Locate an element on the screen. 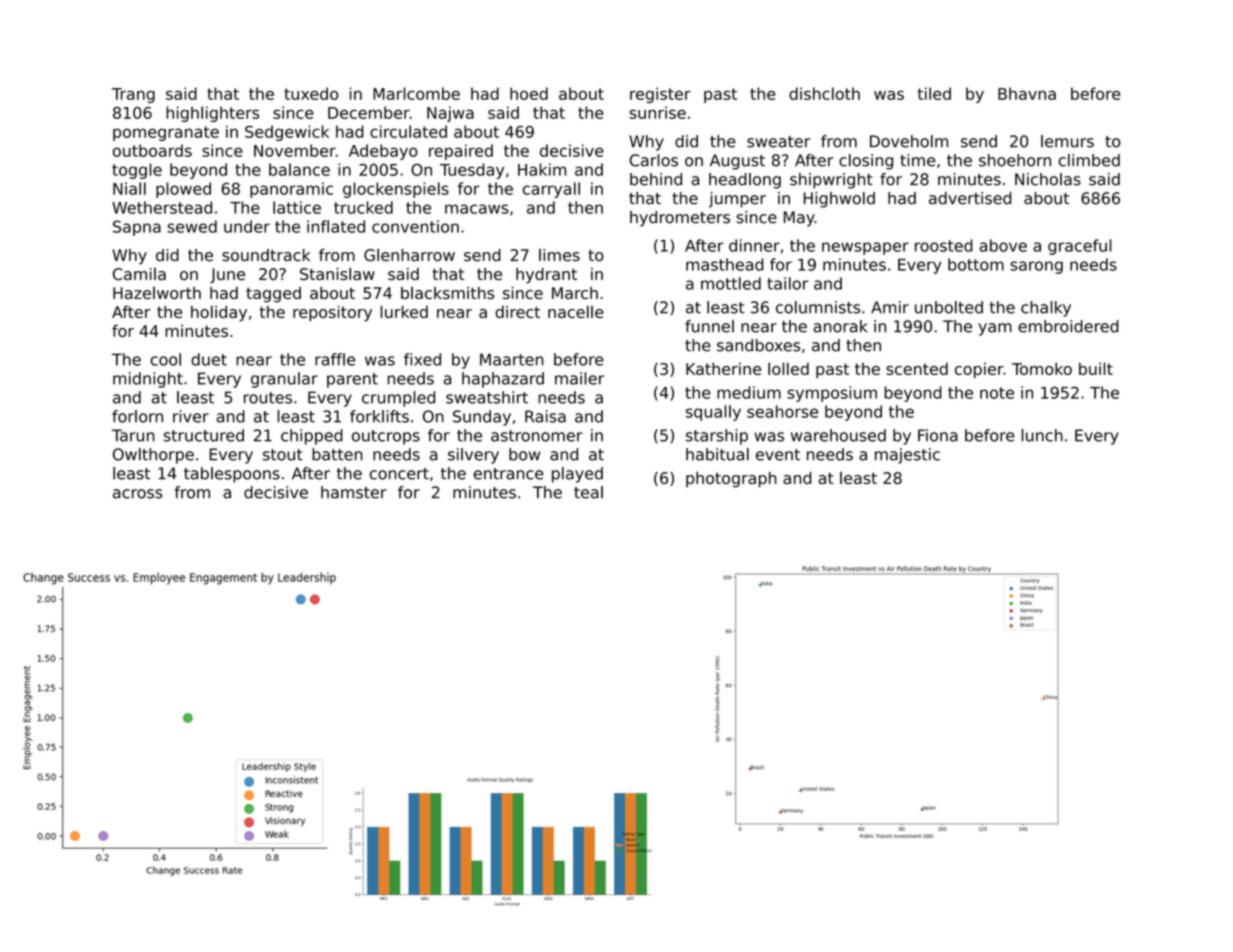 The height and width of the screenshot is (952, 1233). shoehorn is located at coordinates (1015, 160).
